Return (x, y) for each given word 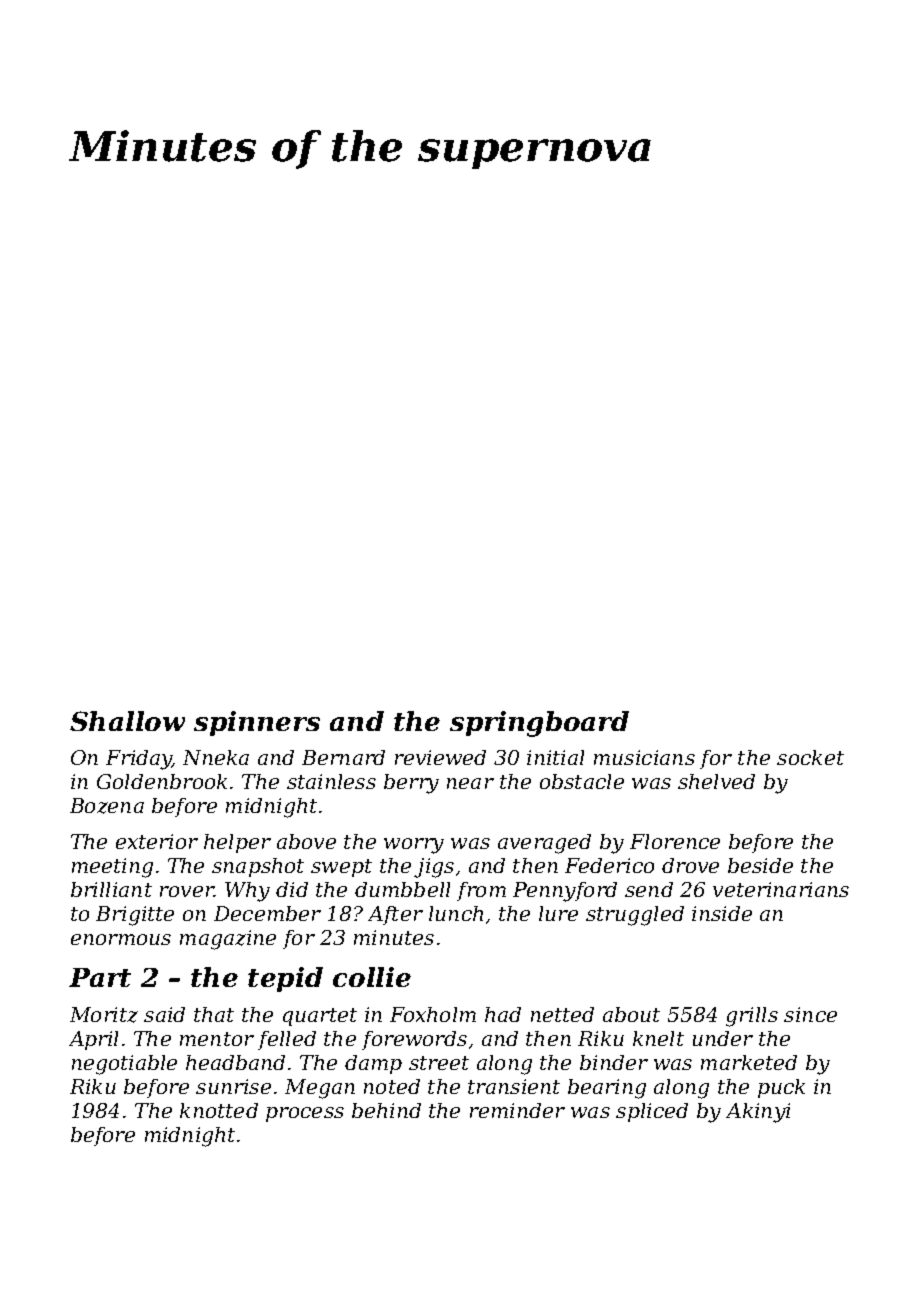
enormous (121, 939)
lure (558, 913)
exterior (157, 841)
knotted (219, 1110)
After (395, 915)
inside (722, 913)
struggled (635, 916)
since (810, 1014)
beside (760, 865)
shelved (716, 781)
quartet (320, 1017)
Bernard (343, 757)
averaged (544, 844)
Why (247, 892)
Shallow (127, 721)
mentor (217, 1039)
